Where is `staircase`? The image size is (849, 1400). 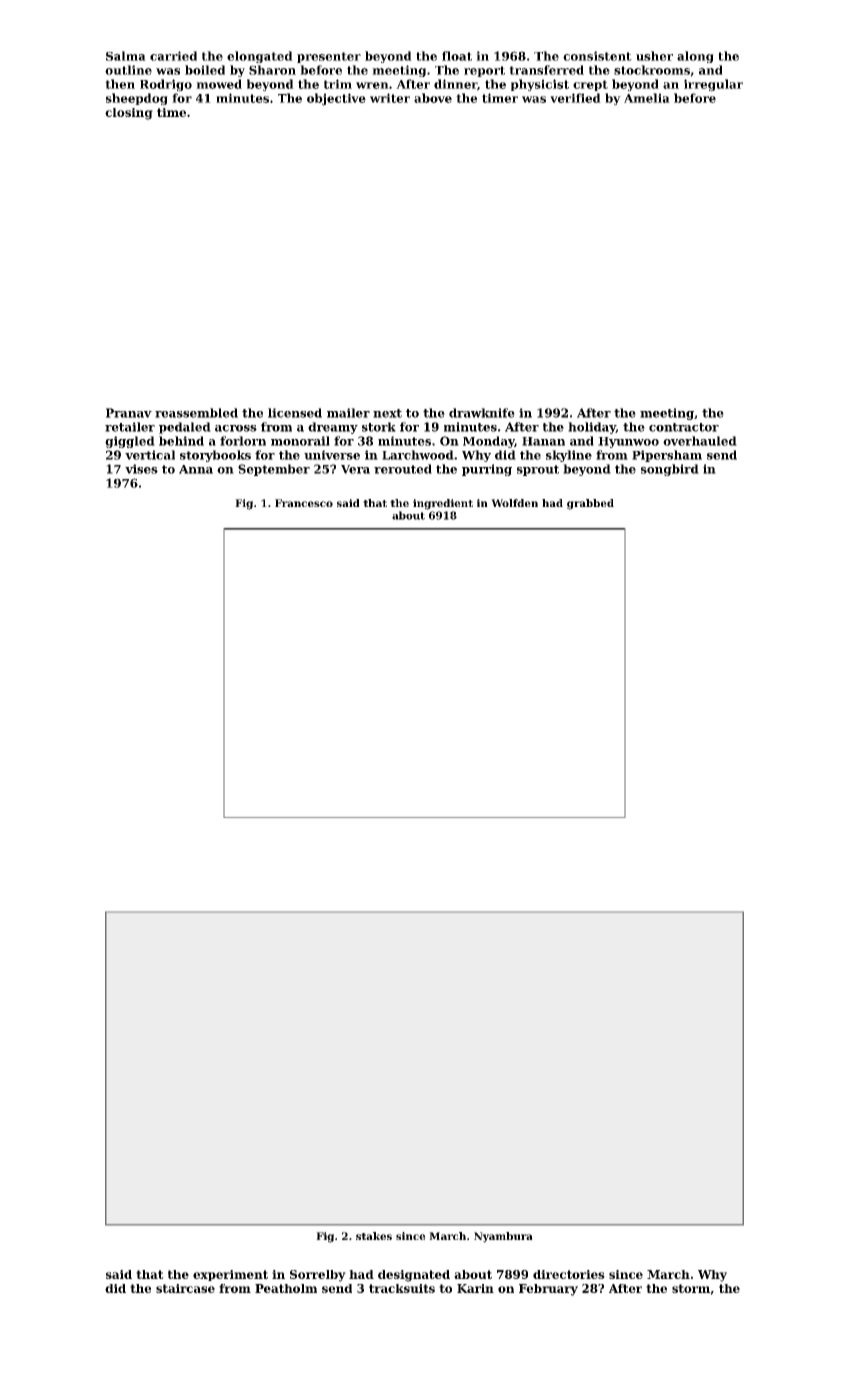 staircase is located at coordinates (185, 1288).
